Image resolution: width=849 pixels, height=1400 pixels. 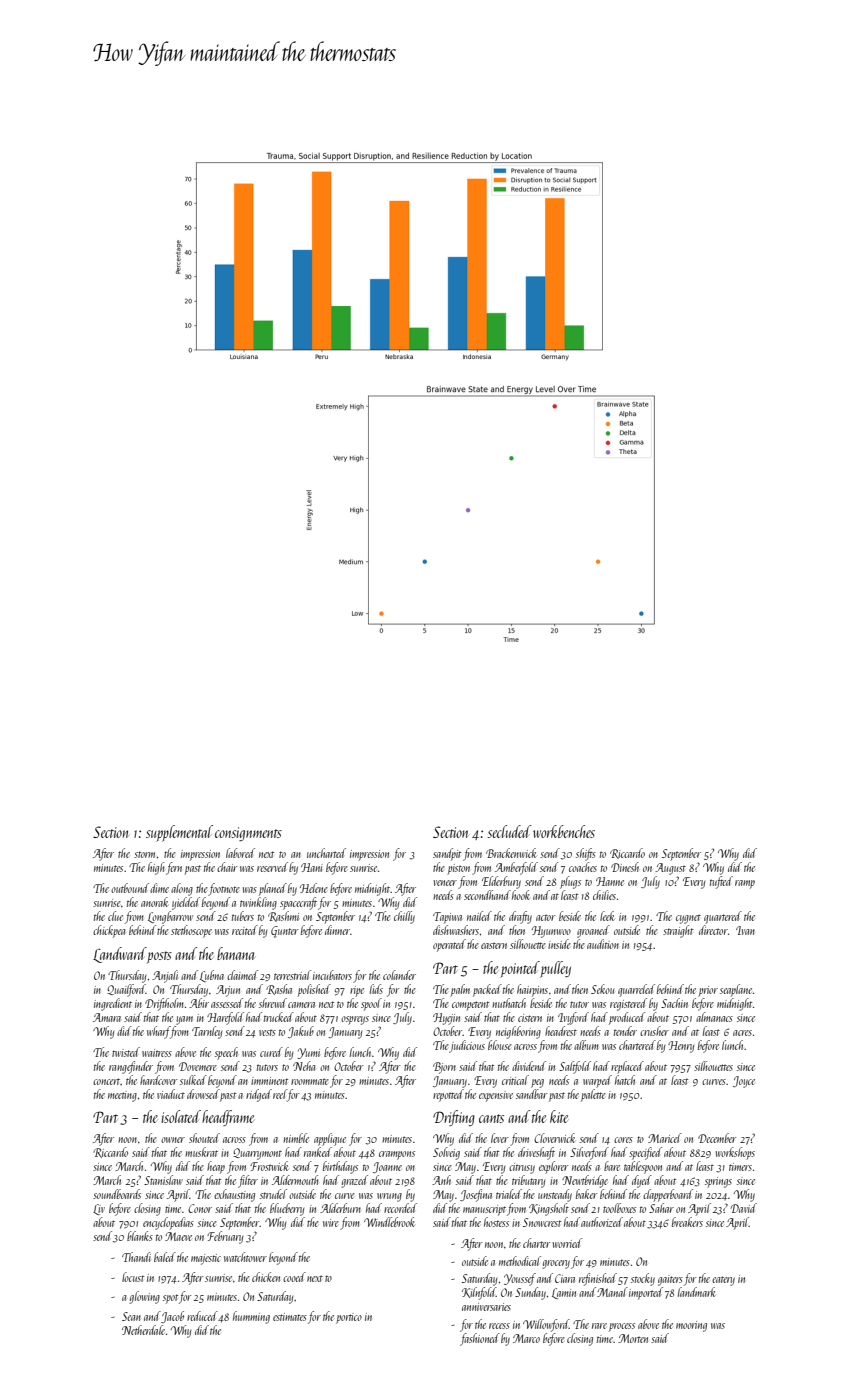 I want to click on portico, so click(x=349, y=1318).
